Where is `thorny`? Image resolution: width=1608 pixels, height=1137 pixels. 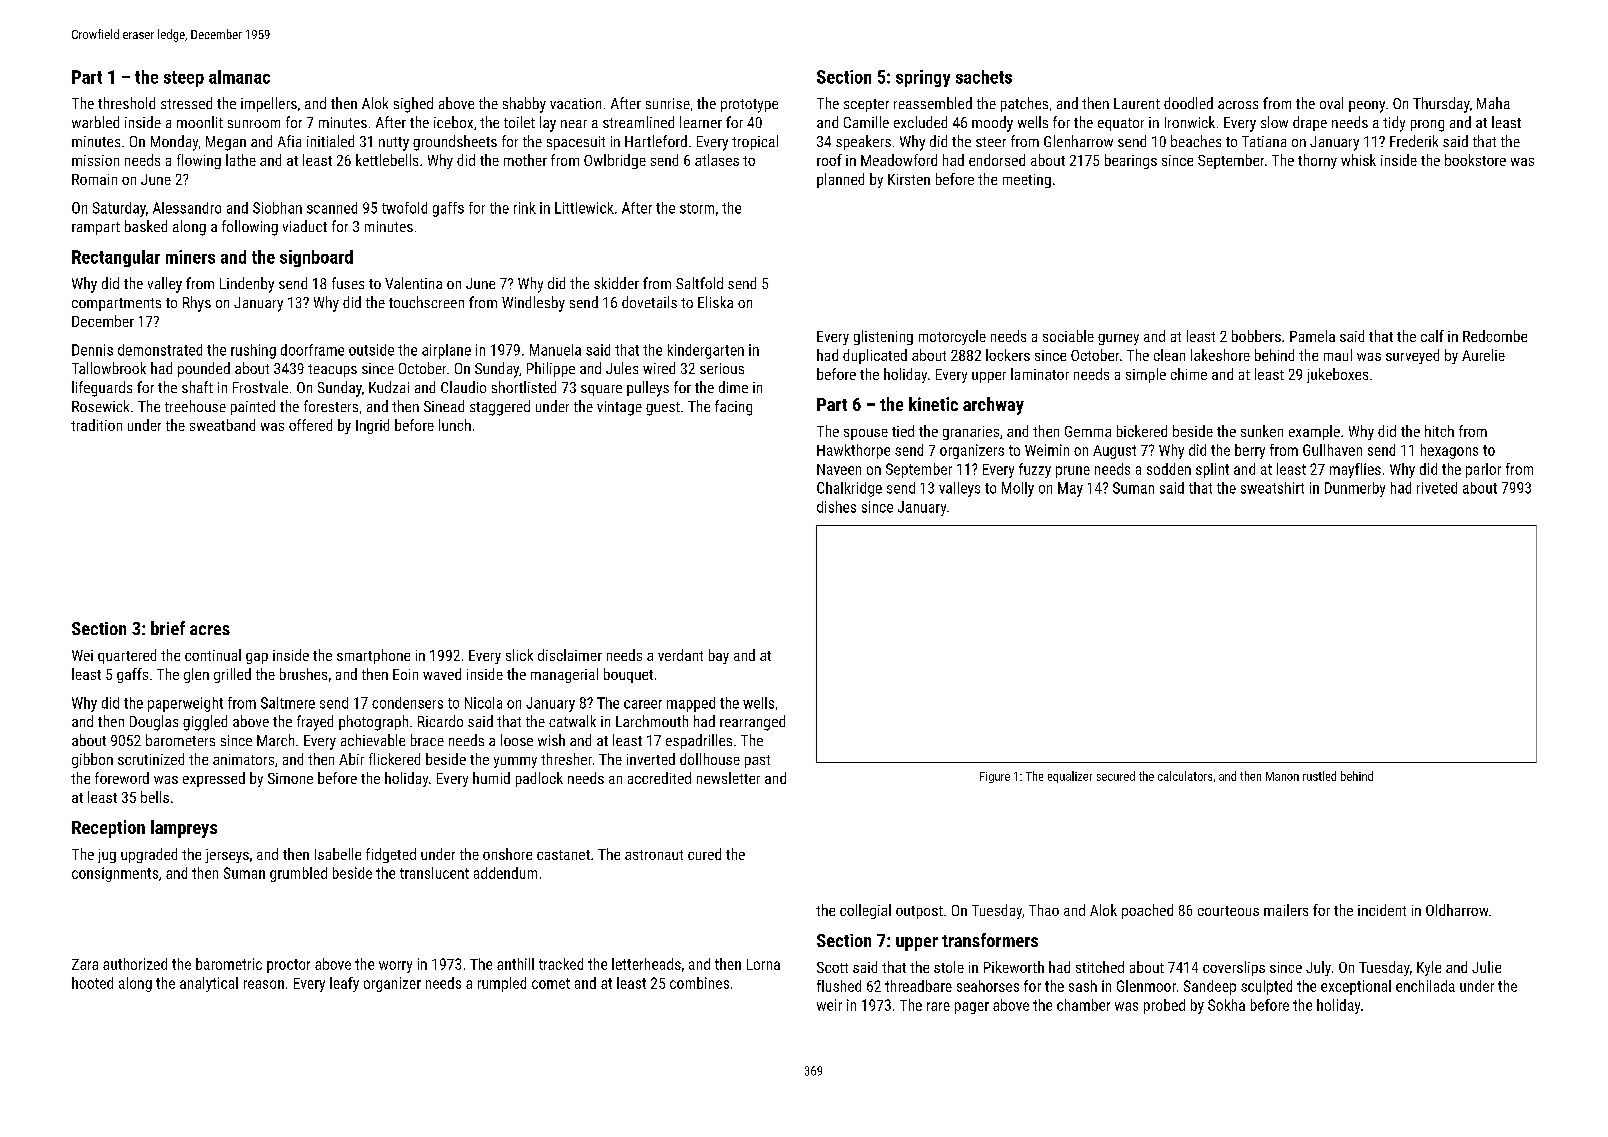 thorny is located at coordinates (1317, 161).
